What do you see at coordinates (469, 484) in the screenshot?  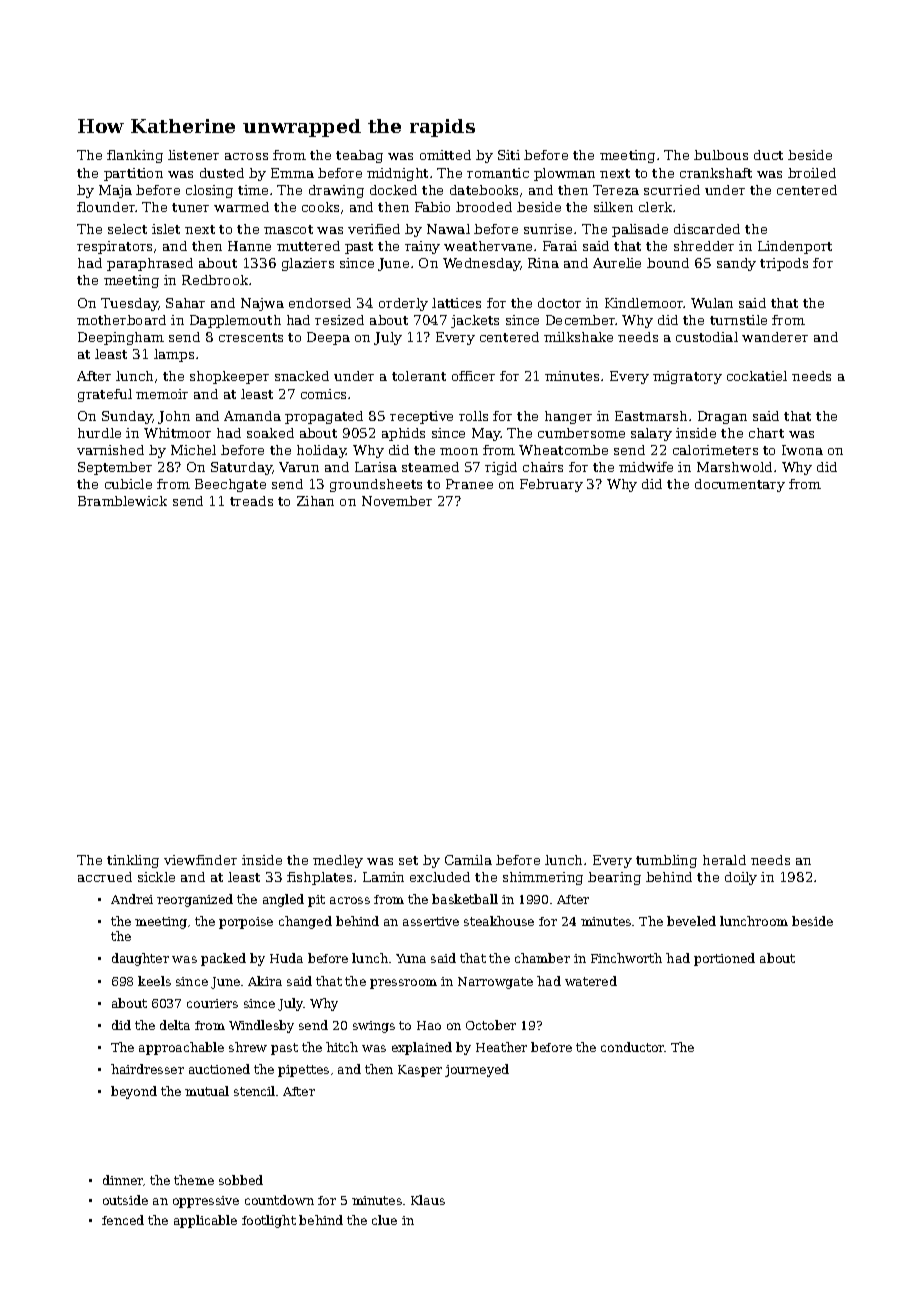 I see `Pranee` at bounding box center [469, 484].
